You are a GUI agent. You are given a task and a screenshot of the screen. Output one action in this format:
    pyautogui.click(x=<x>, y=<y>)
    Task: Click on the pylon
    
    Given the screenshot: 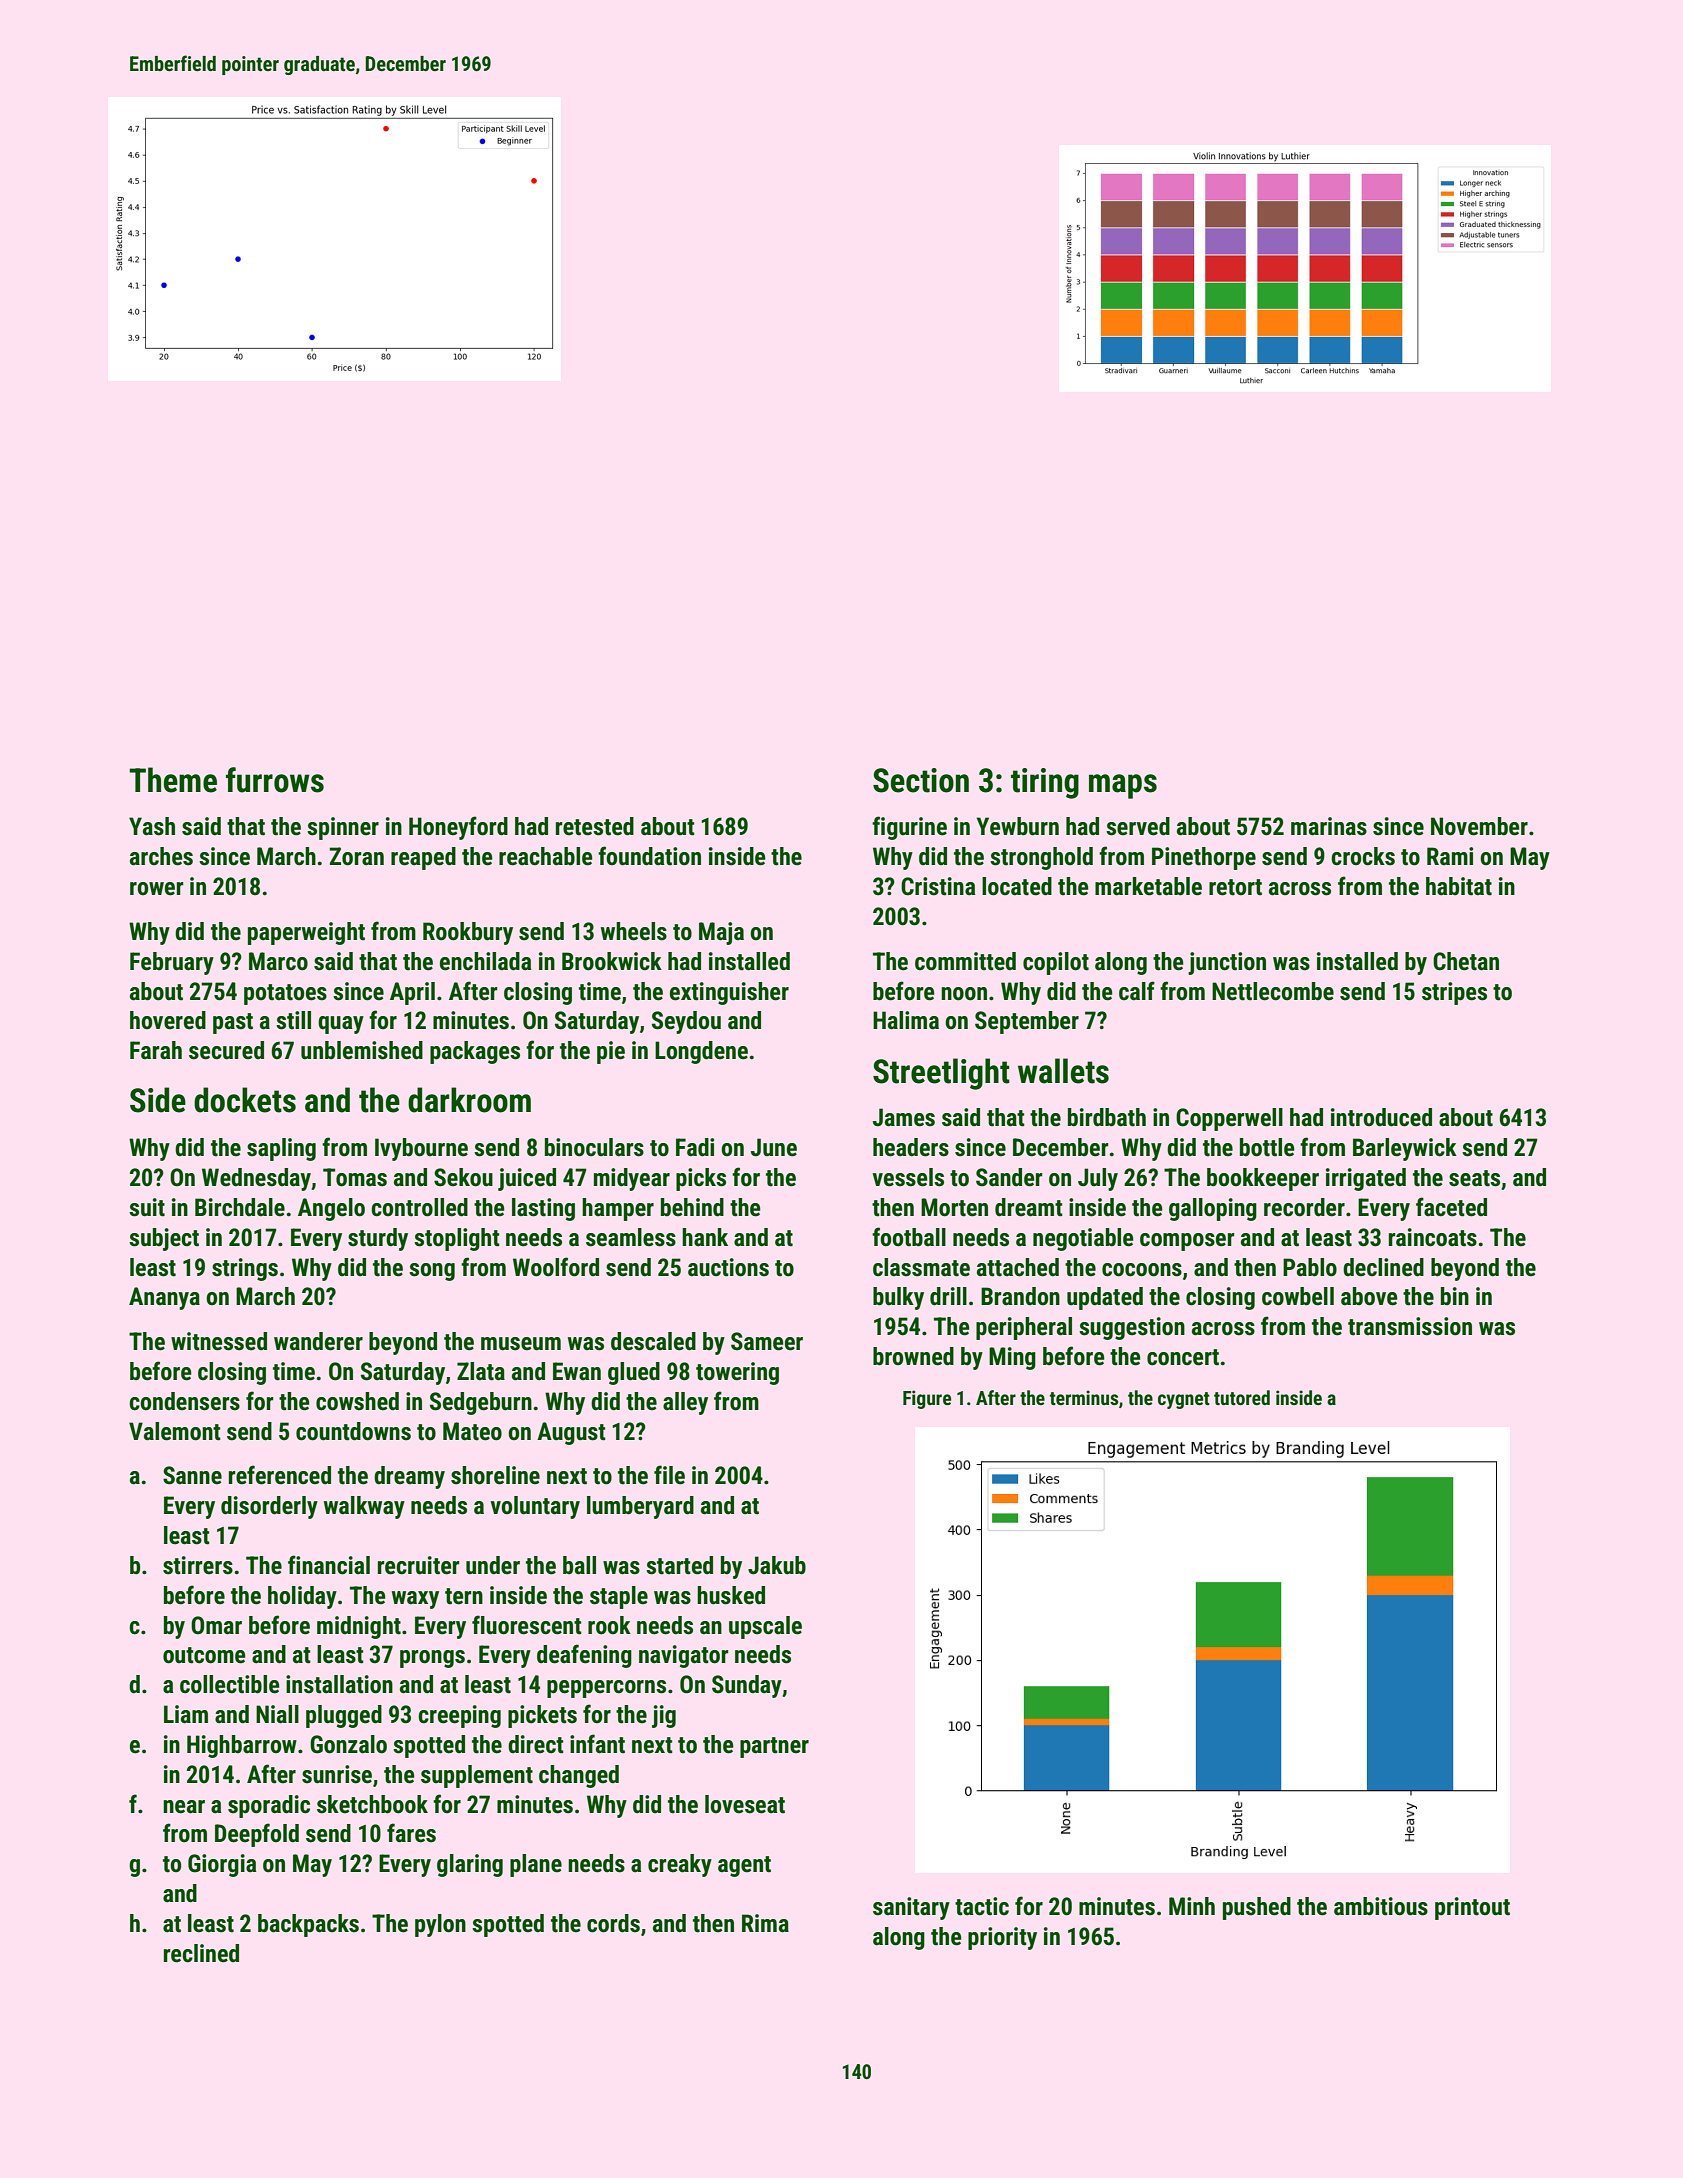 What is the action you would take?
    pyautogui.click(x=440, y=1925)
